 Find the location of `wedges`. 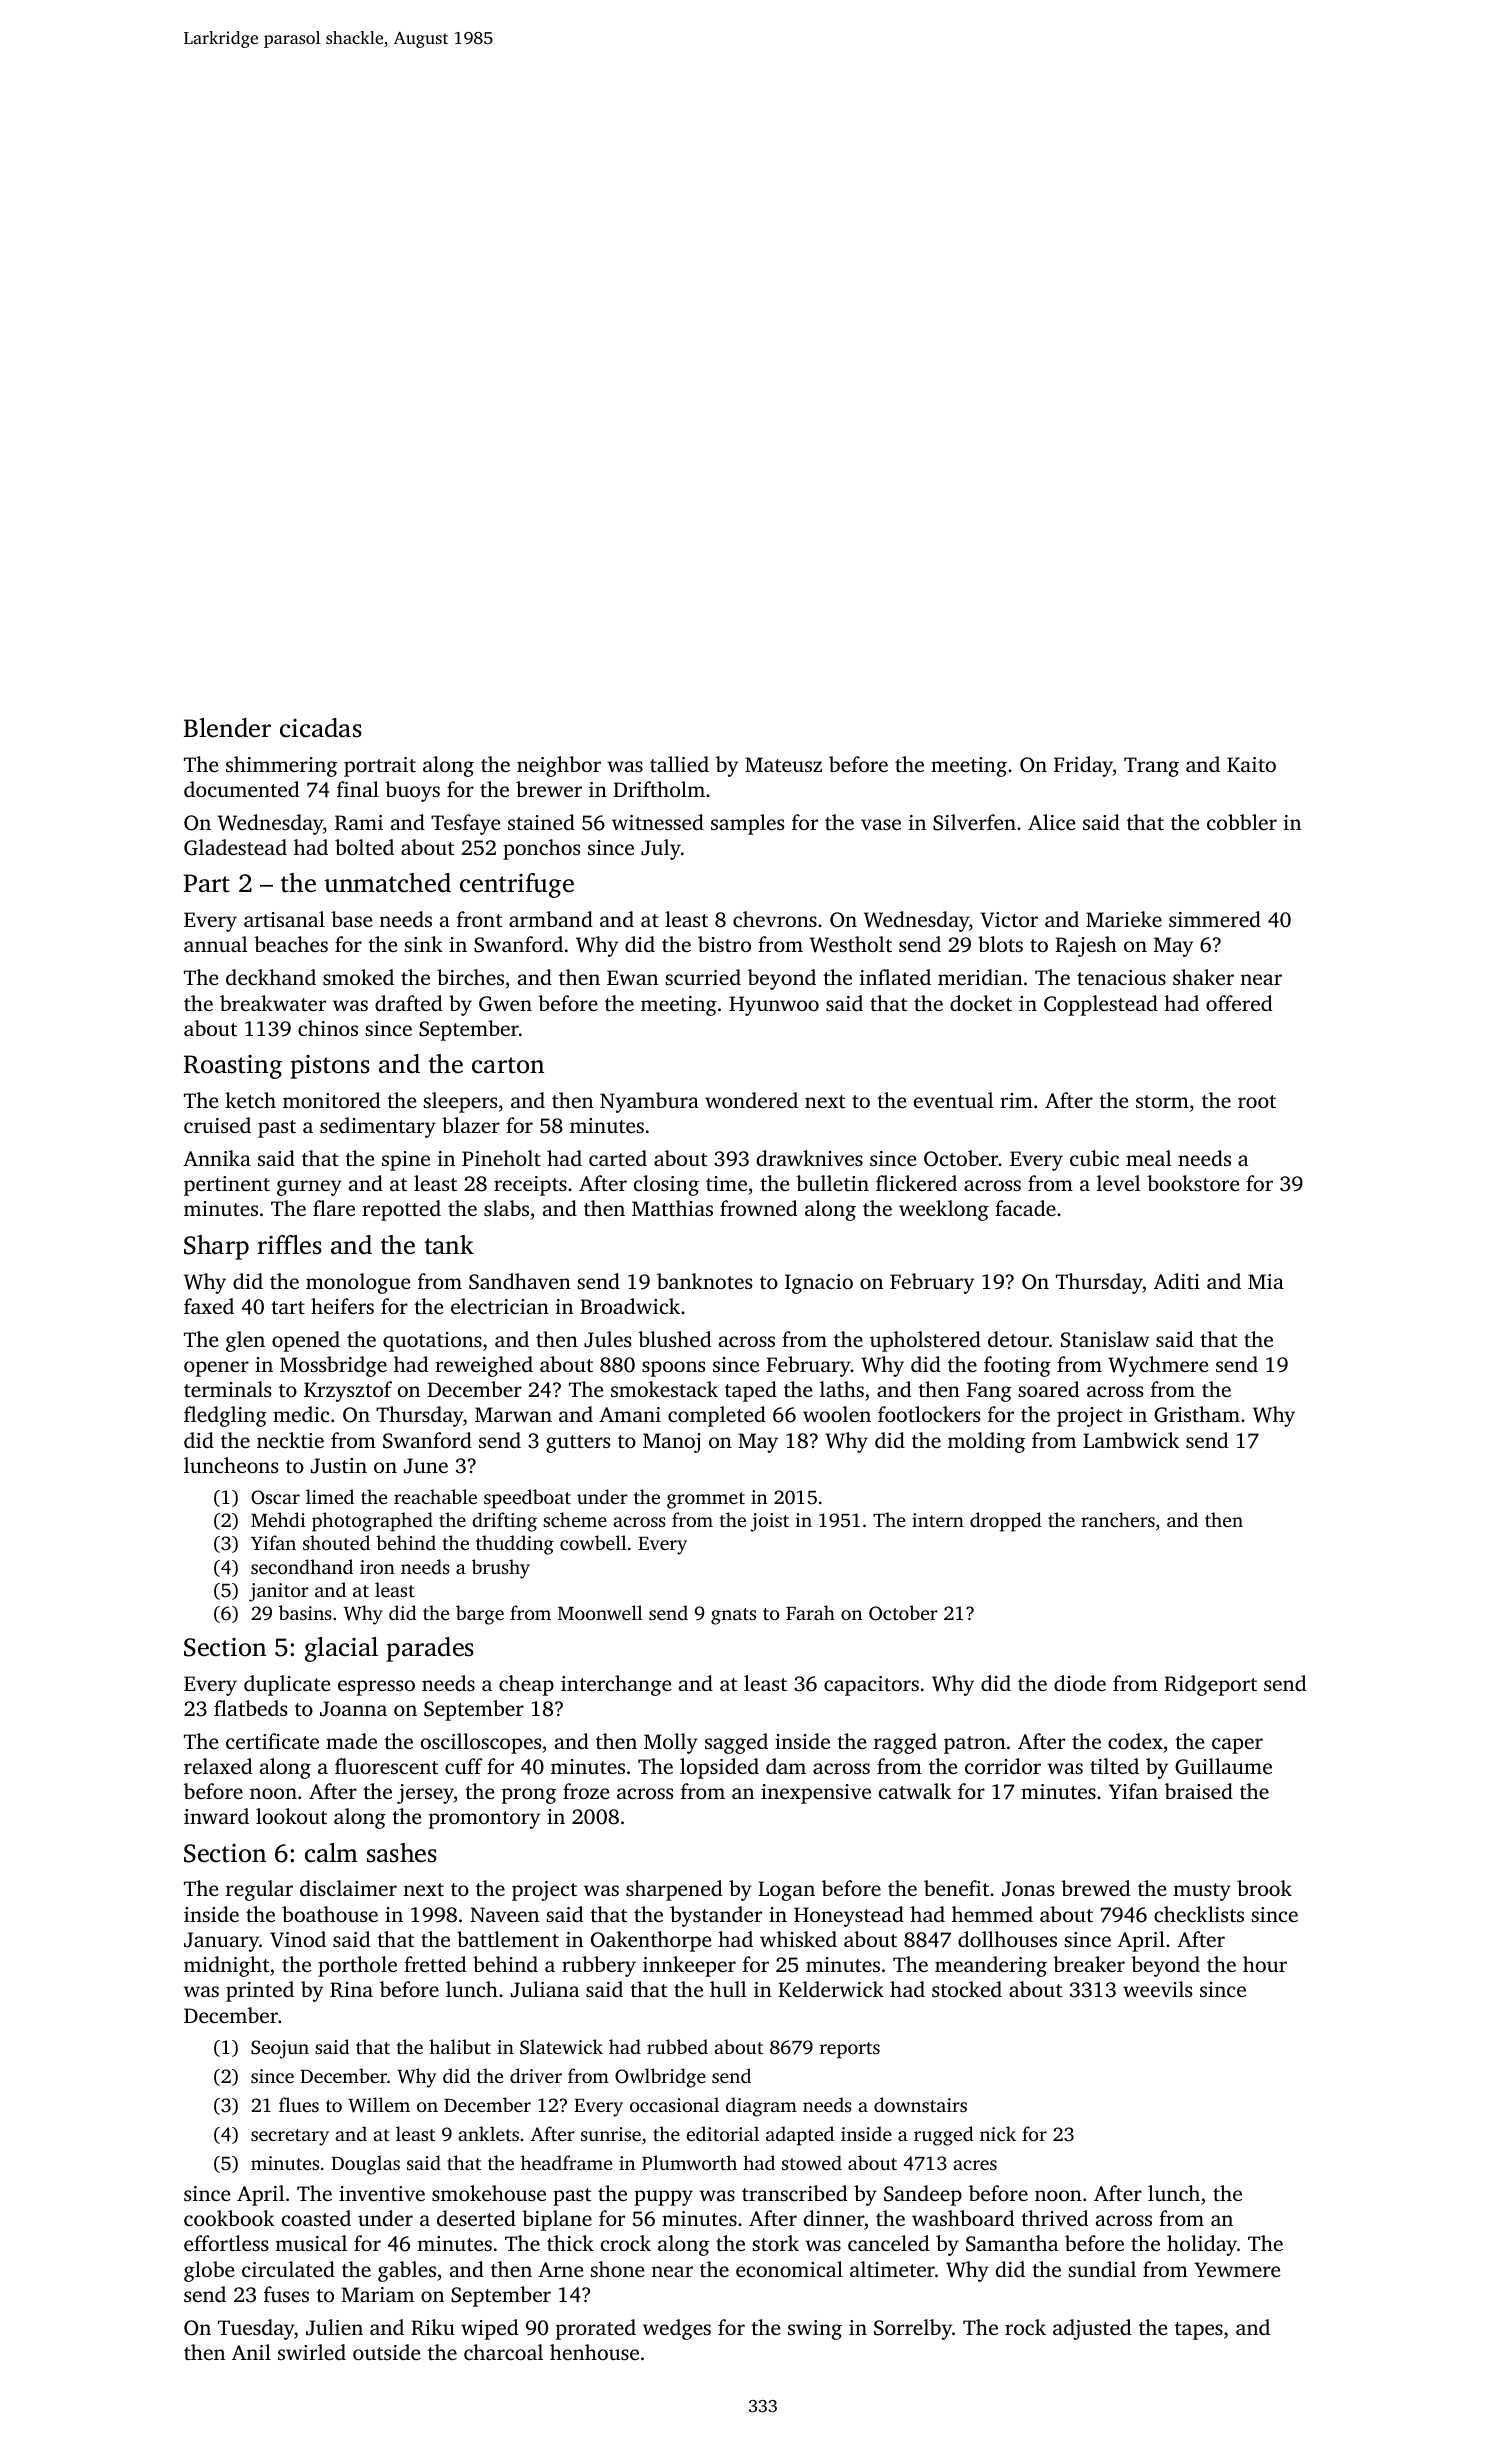

wedges is located at coordinates (677, 2329).
